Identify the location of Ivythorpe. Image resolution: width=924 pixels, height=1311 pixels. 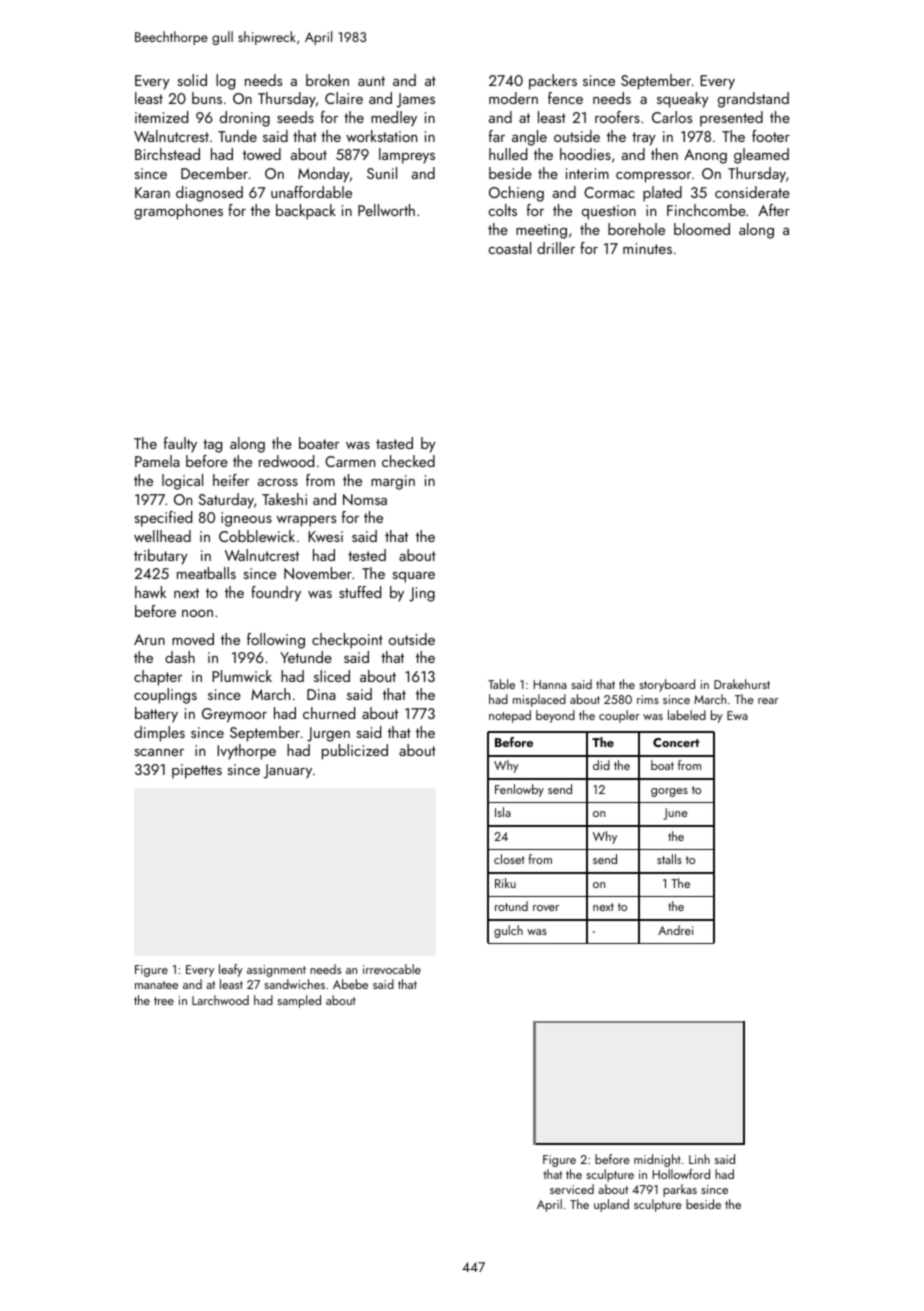
(246, 752).
